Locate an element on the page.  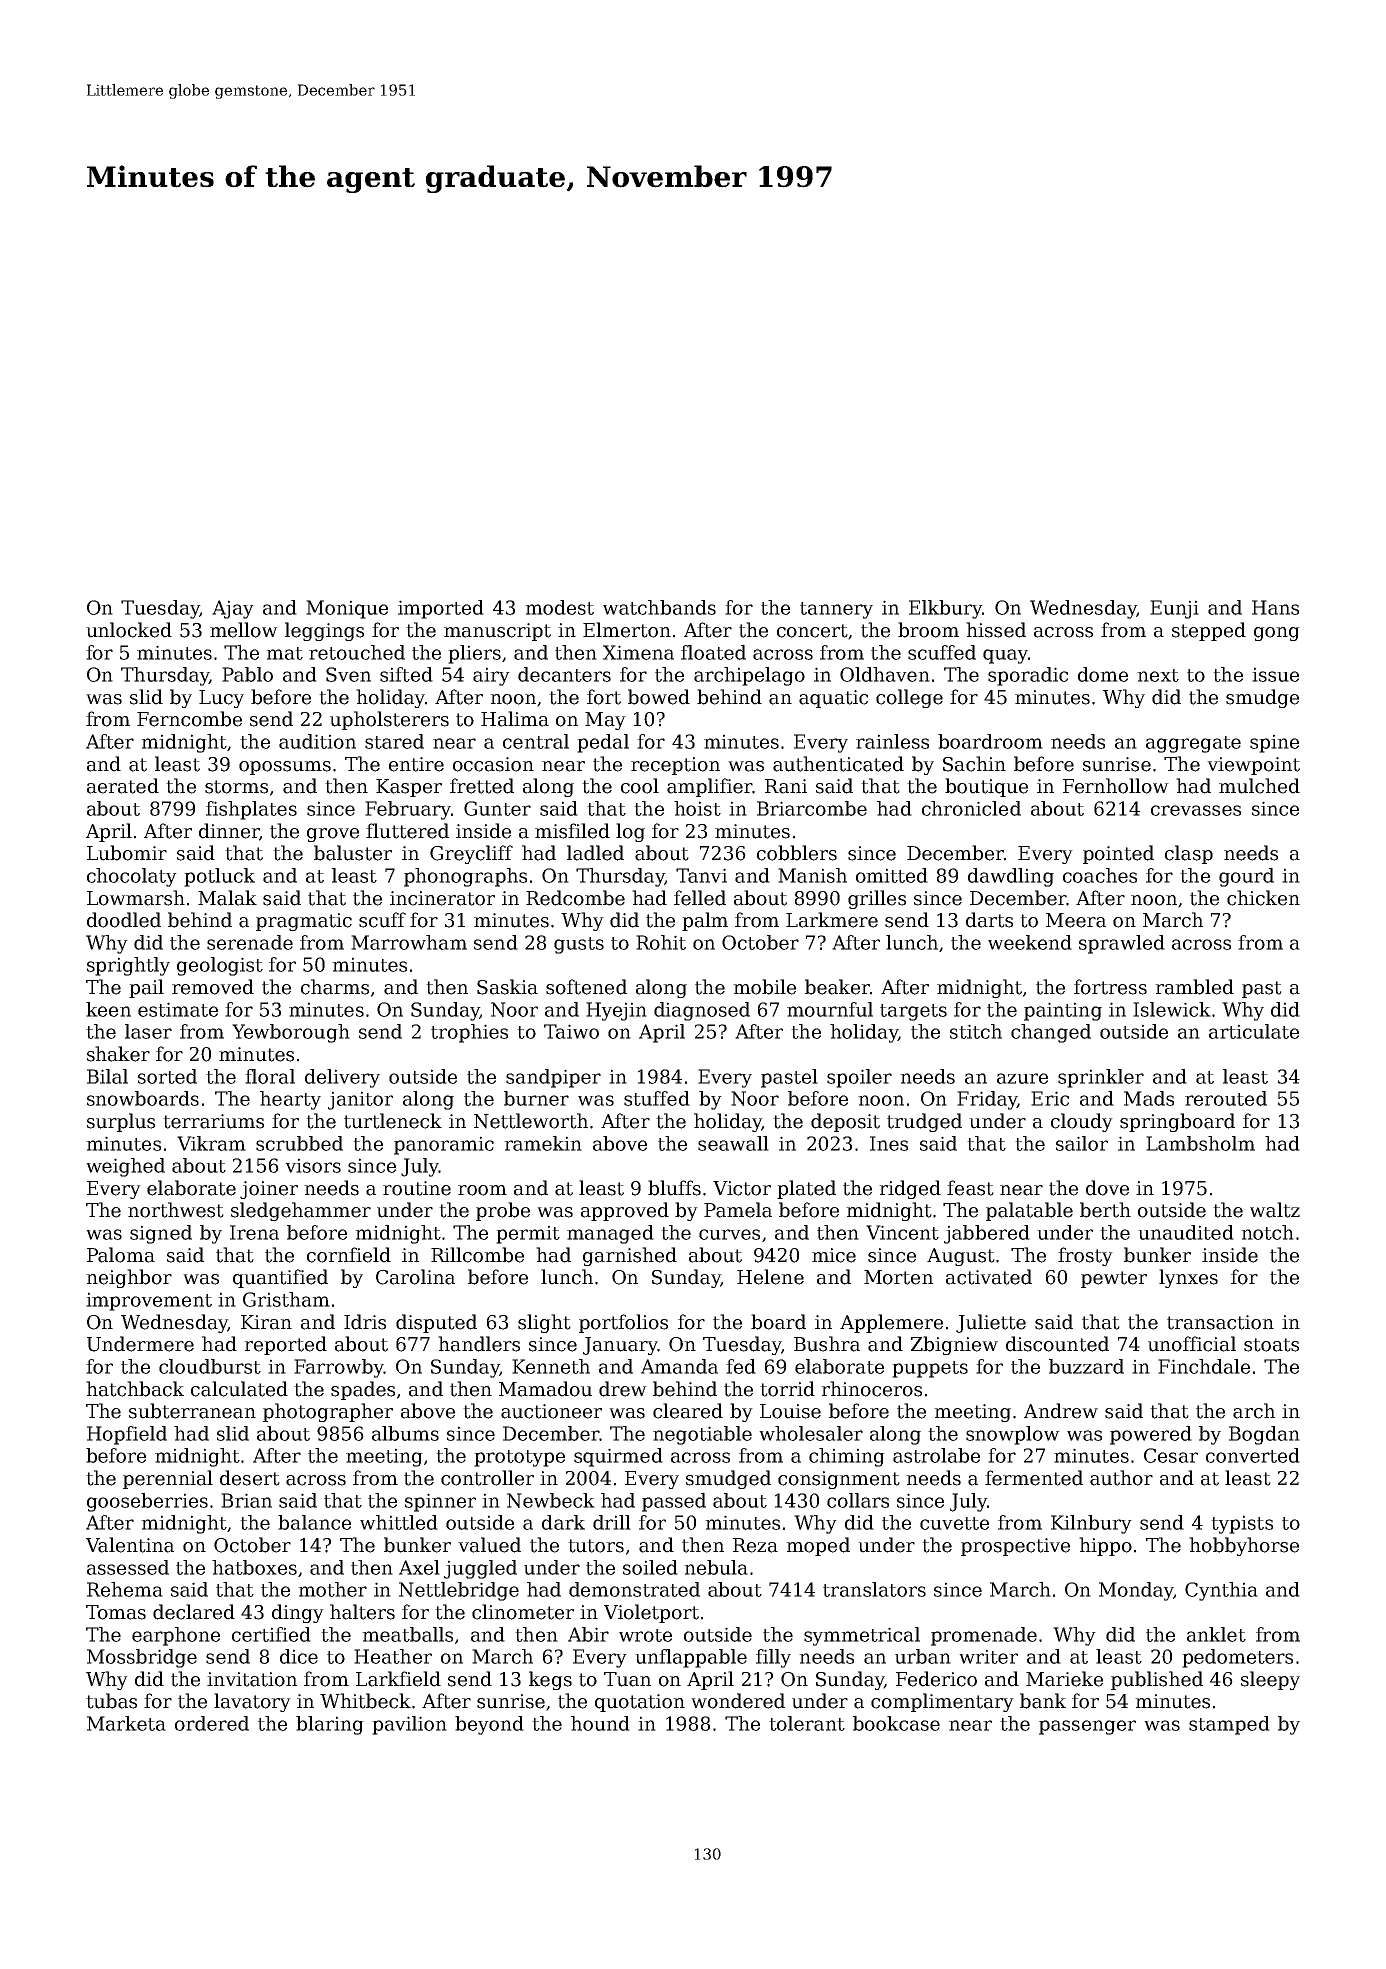
Ximena is located at coordinates (638, 652).
